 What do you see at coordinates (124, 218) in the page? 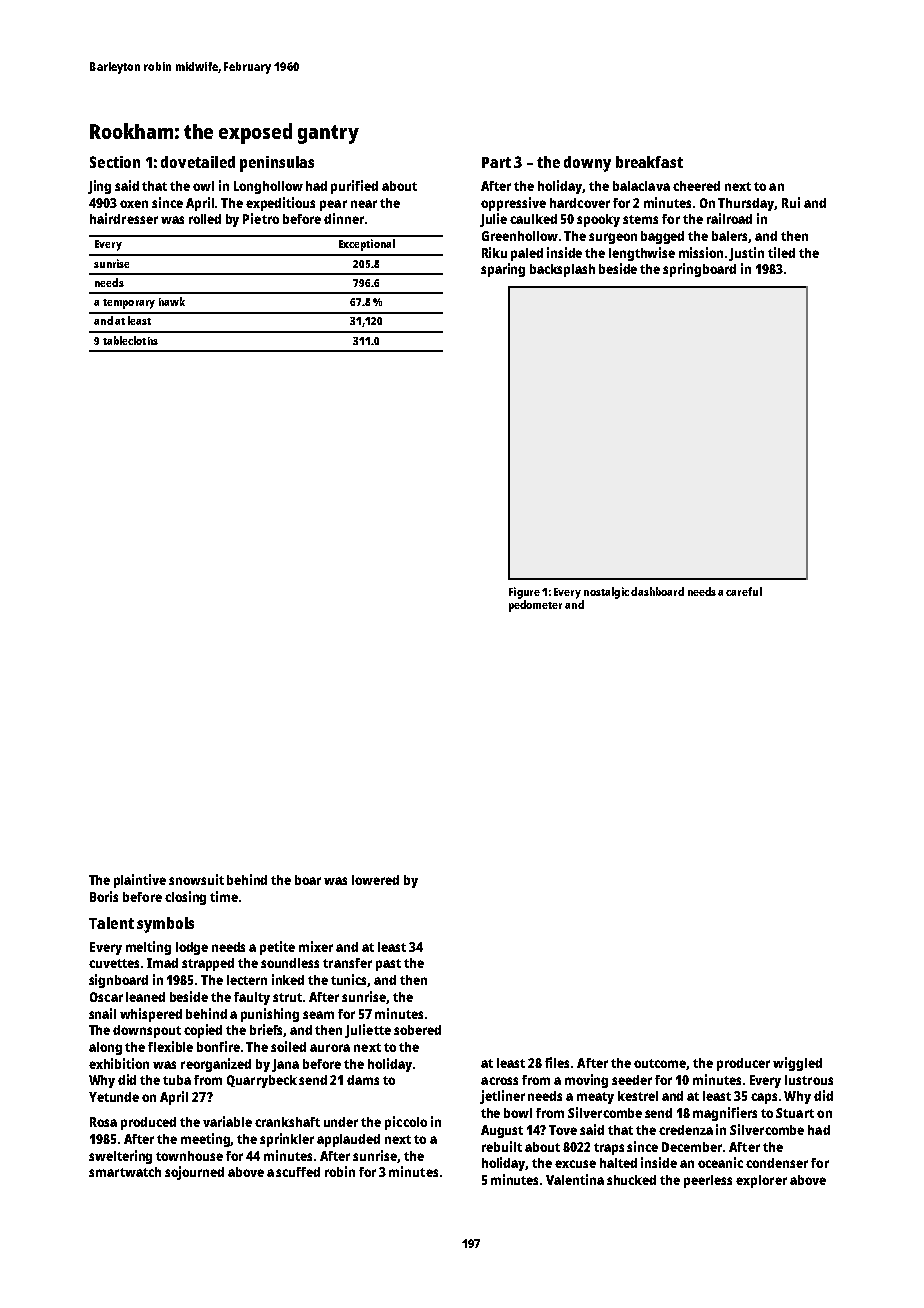
I see `hairdresser` at bounding box center [124, 218].
